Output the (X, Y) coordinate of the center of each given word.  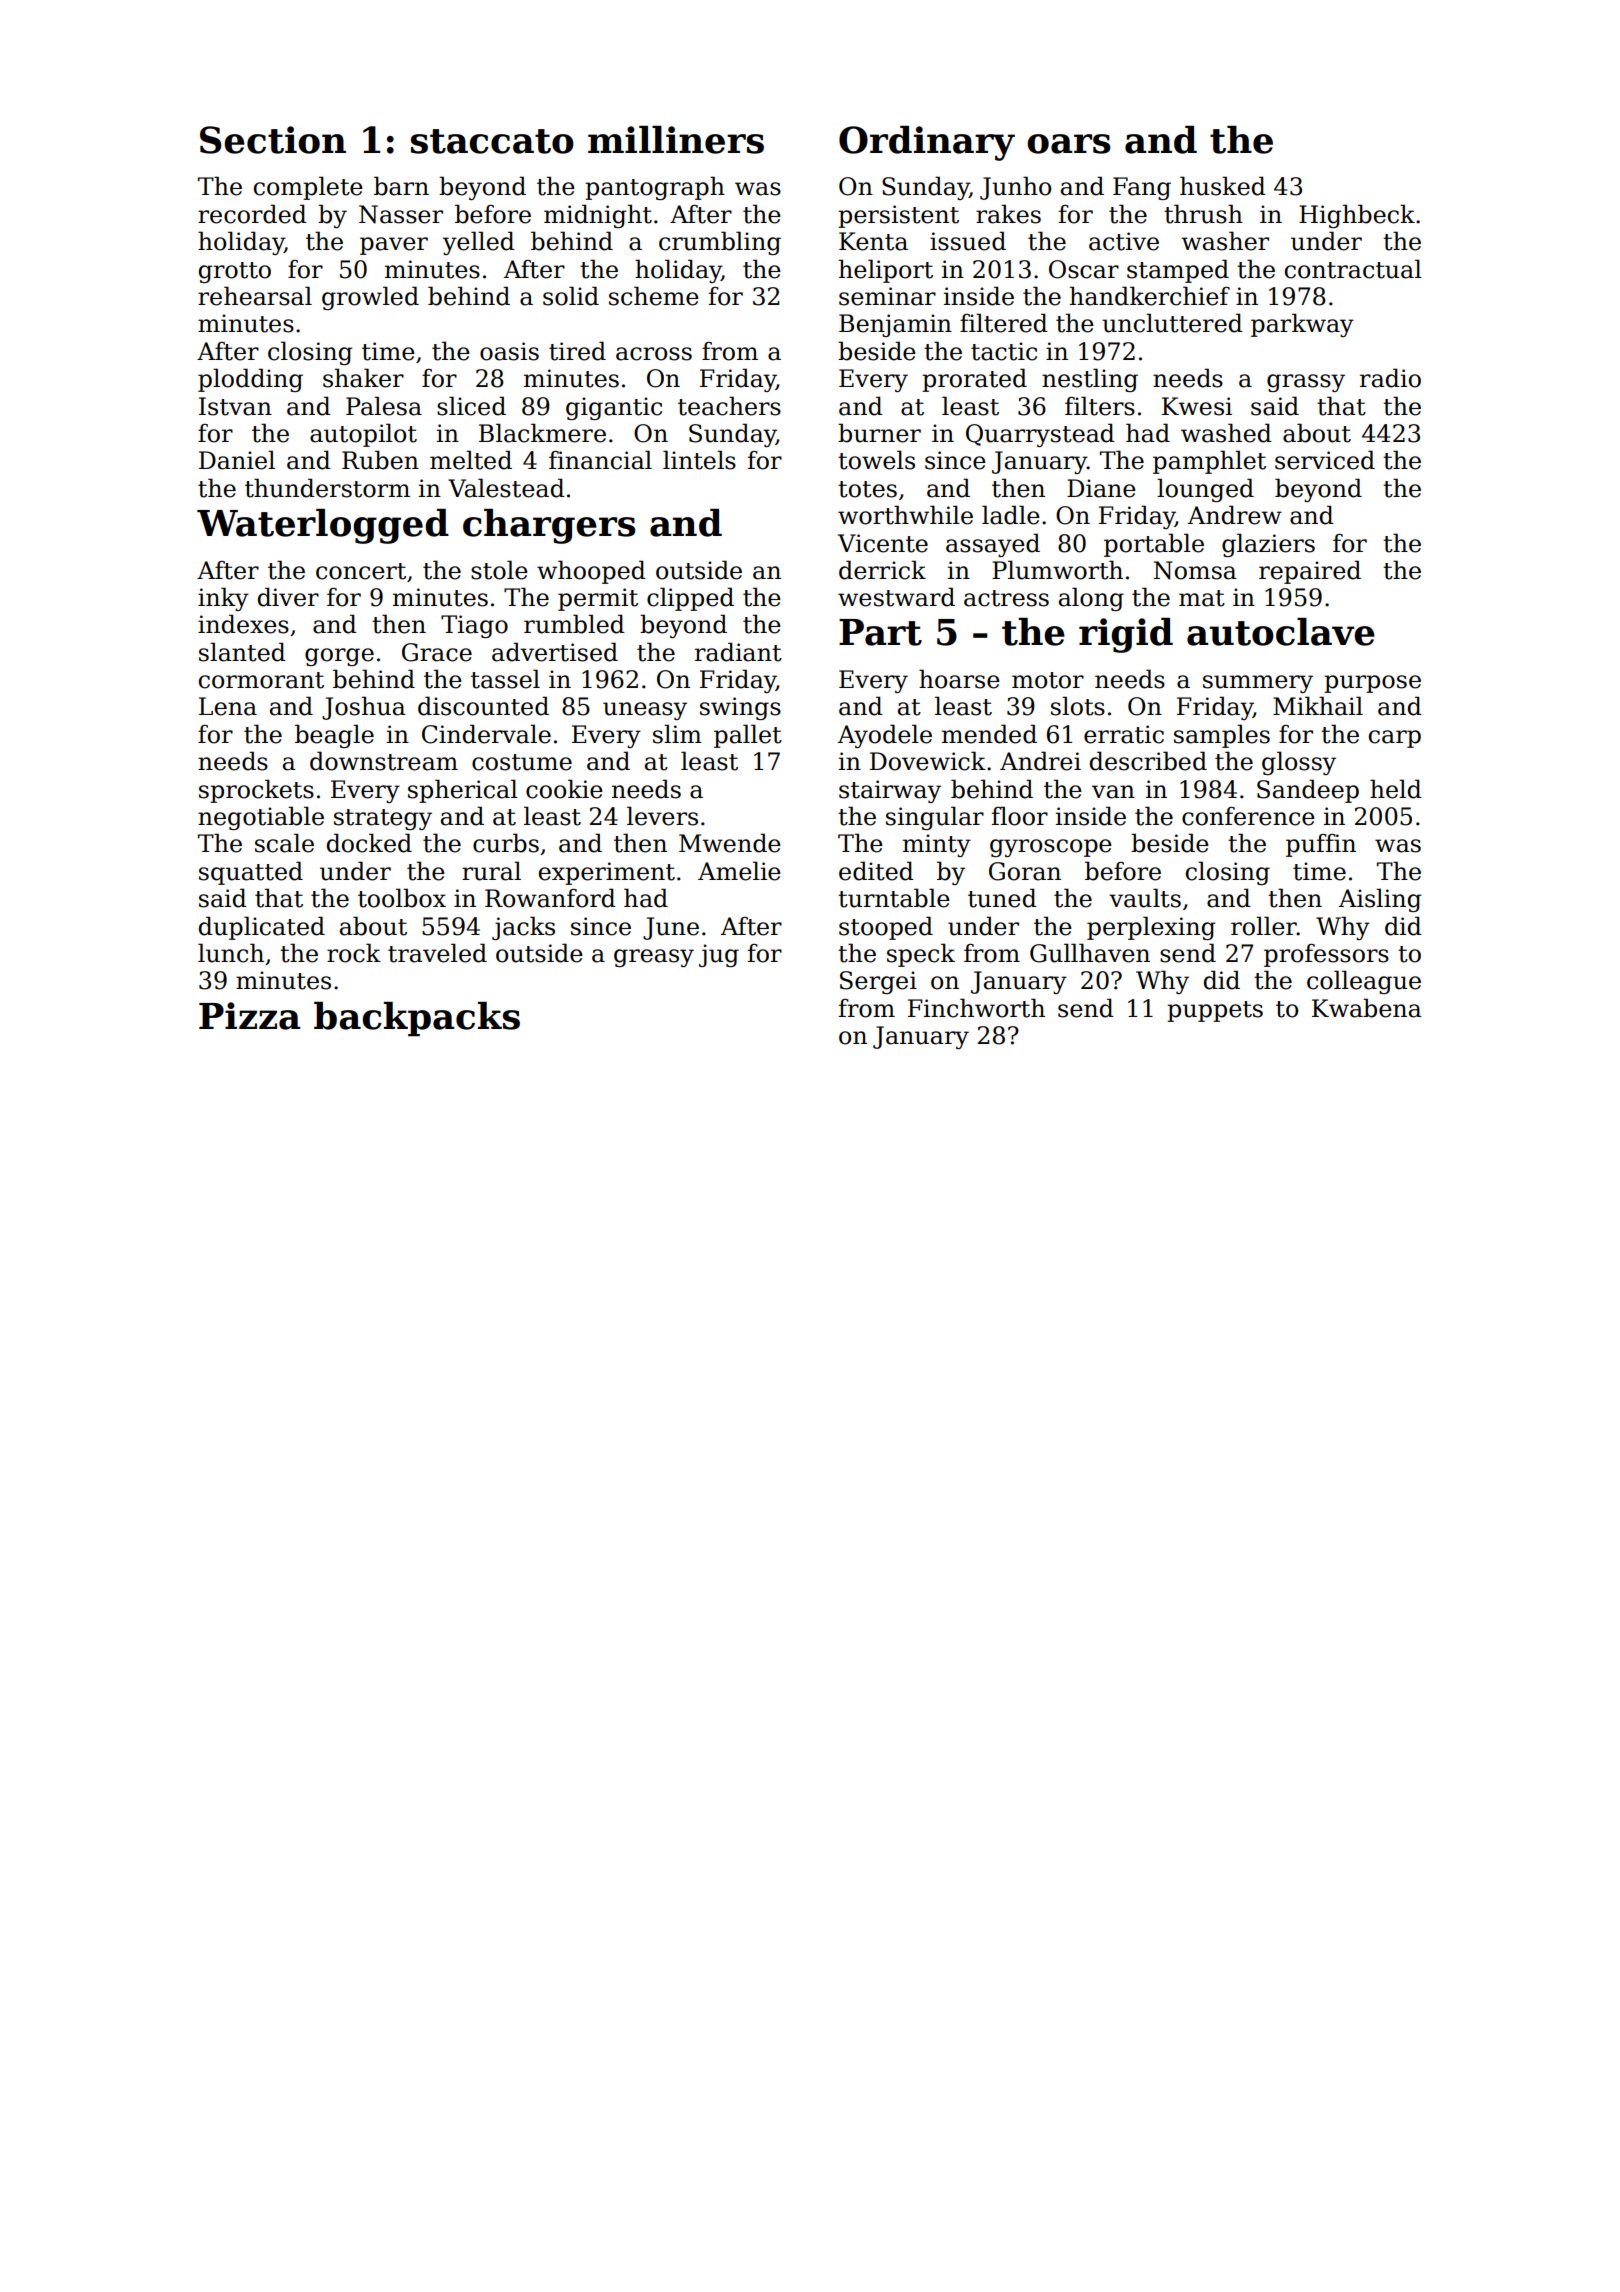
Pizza (250, 1016)
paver (394, 246)
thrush (1203, 214)
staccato (492, 141)
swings (740, 708)
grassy (1306, 383)
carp (1395, 739)
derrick (882, 570)
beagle (334, 736)
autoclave (1281, 632)
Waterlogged (323, 526)
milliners (676, 140)
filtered (1004, 323)
